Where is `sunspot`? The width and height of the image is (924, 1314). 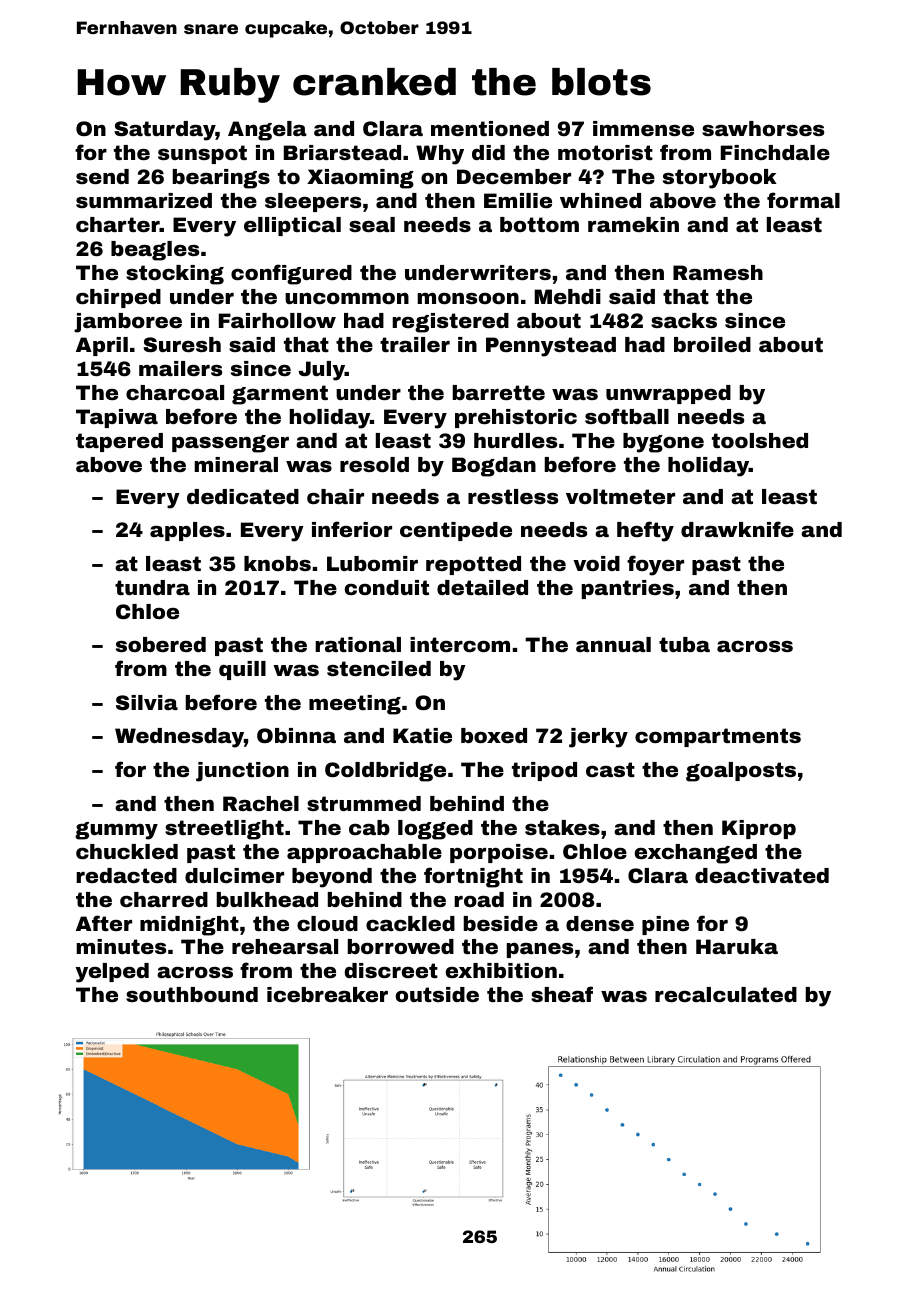 sunspot is located at coordinates (202, 154).
